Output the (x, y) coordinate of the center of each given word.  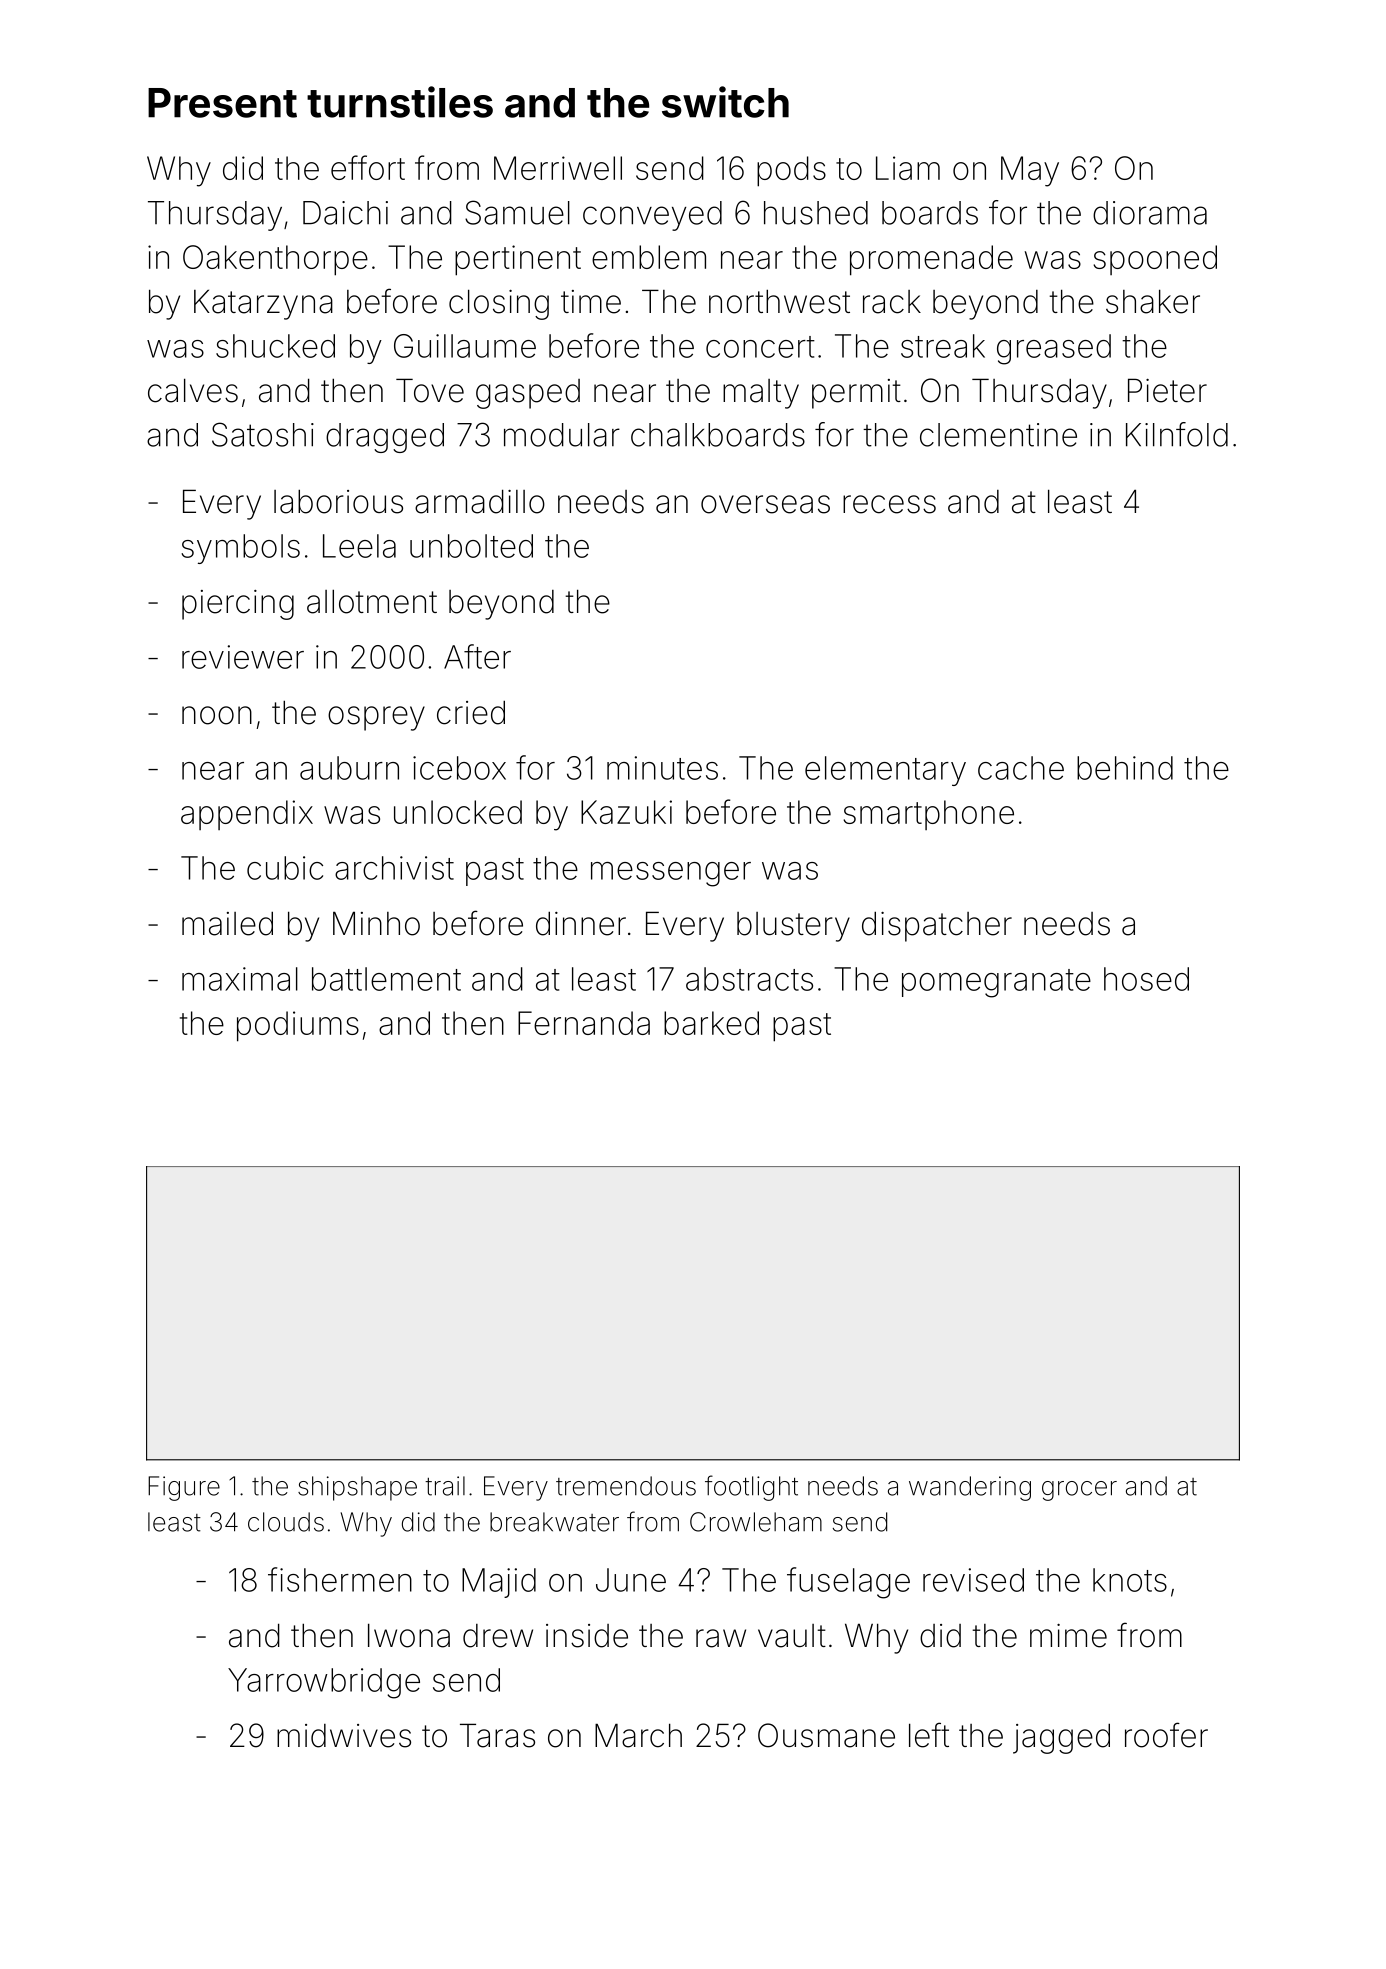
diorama (1150, 213)
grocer (1079, 1491)
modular (562, 435)
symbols (240, 549)
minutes (662, 768)
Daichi (345, 213)
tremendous (626, 1486)
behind (1125, 768)
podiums (298, 1026)
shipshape (357, 1488)
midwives (344, 1736)
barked (711, 1023)
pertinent (518, 260)
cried (471, 712)
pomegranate (996, 983)
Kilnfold (1177, 434)
